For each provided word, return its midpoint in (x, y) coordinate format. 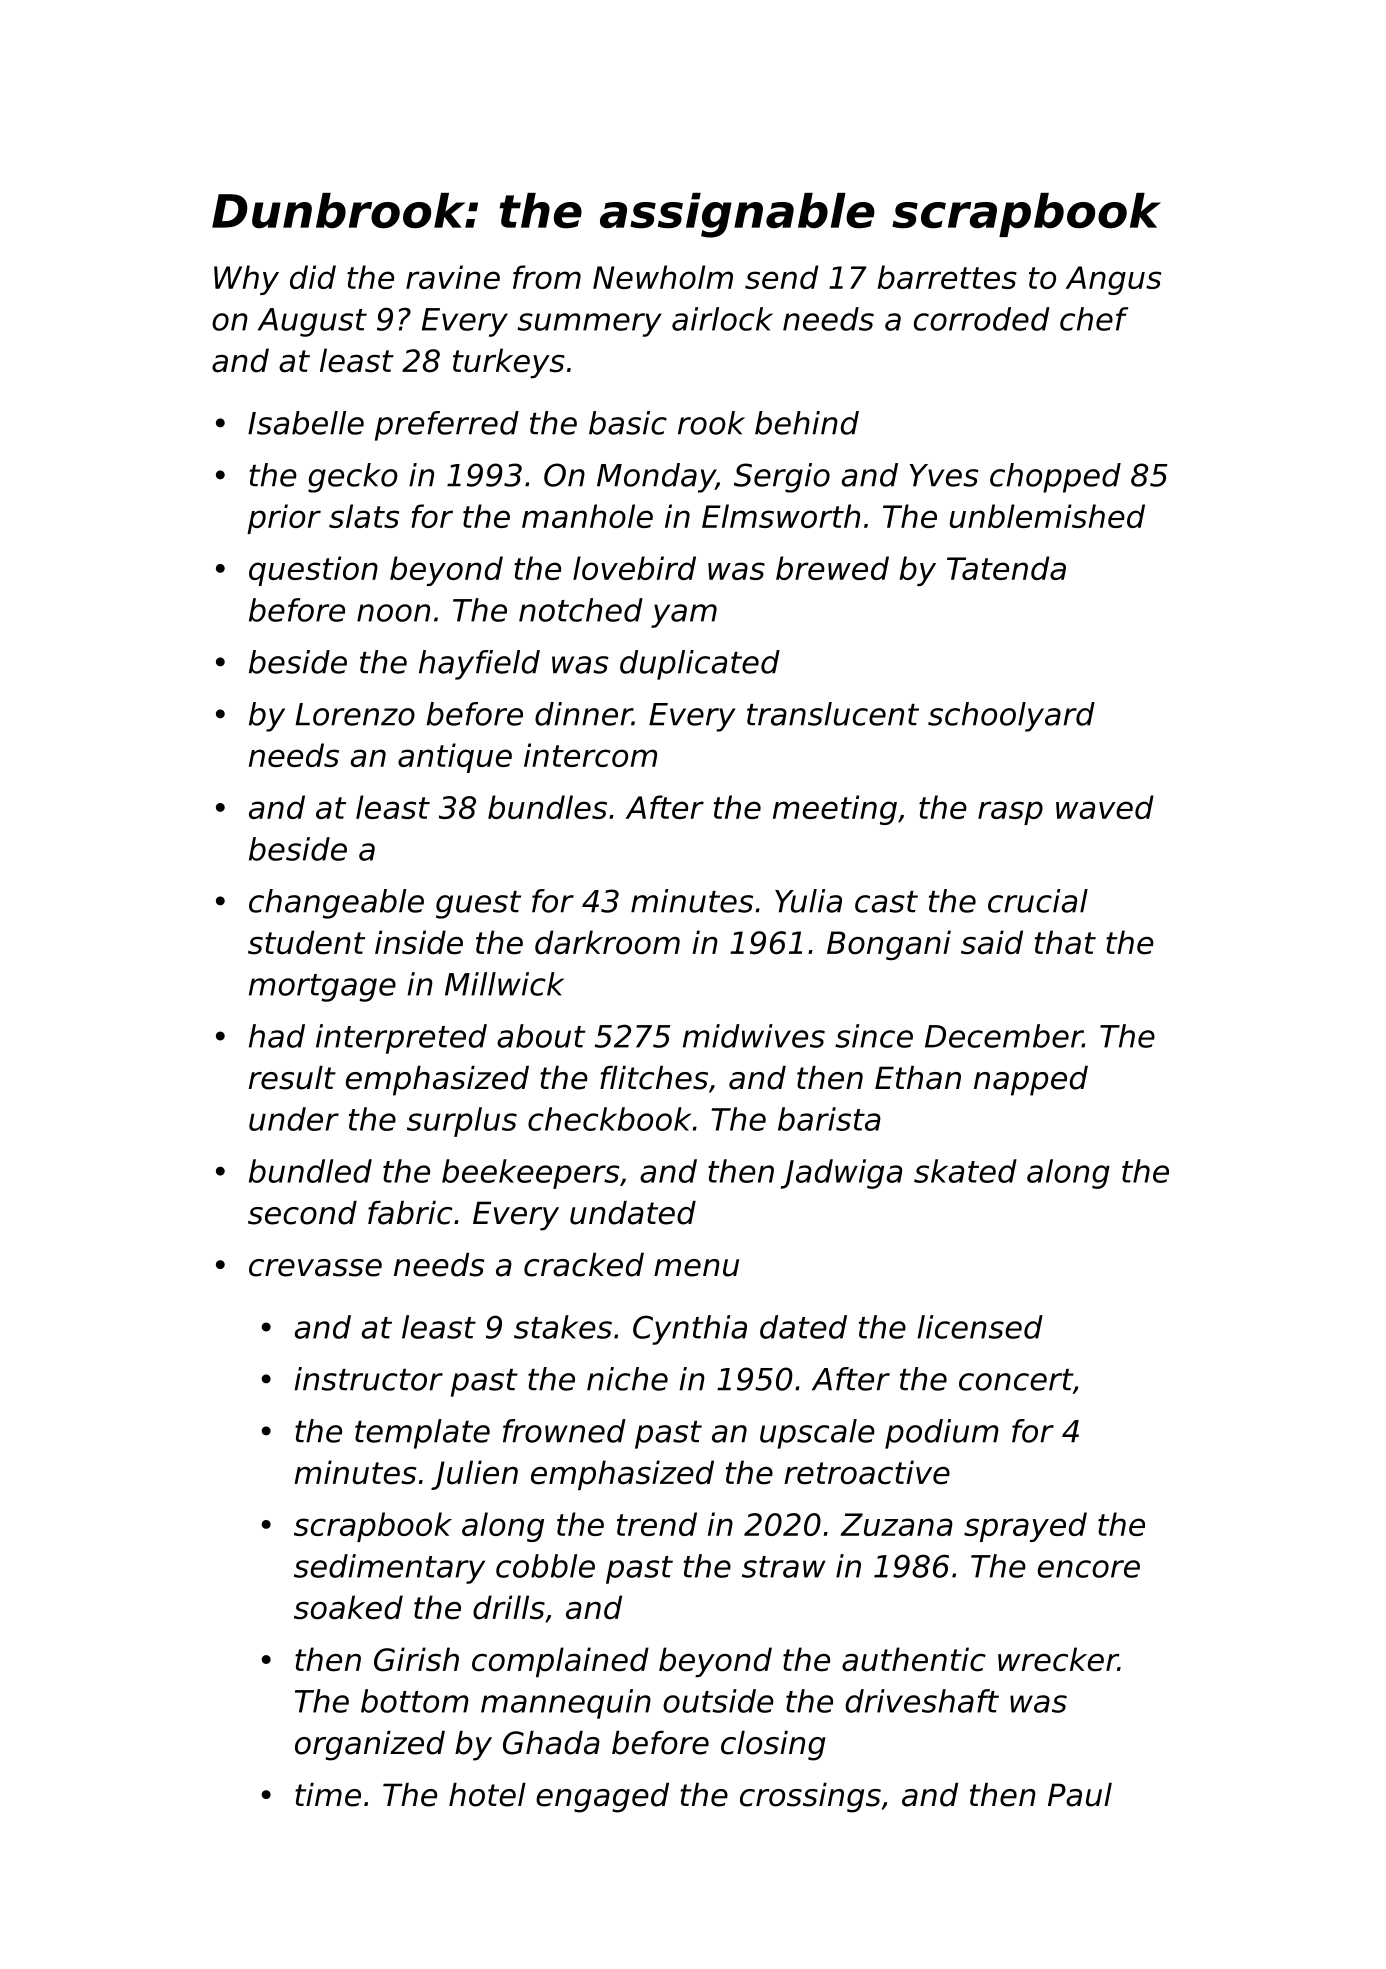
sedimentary (389, 1569)
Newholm (663, 277)
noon (393, 613)
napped (1031, 1081)
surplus (462, 1122)
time (328, 1795)
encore (1089, 1569)
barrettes (947, 277)
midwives (754, 1036)
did (313, 277)
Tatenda (1006, 568)
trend (657, 1524)
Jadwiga (841, 1174)
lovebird (634, 568)
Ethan (918, 1078)
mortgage (322, 988)
